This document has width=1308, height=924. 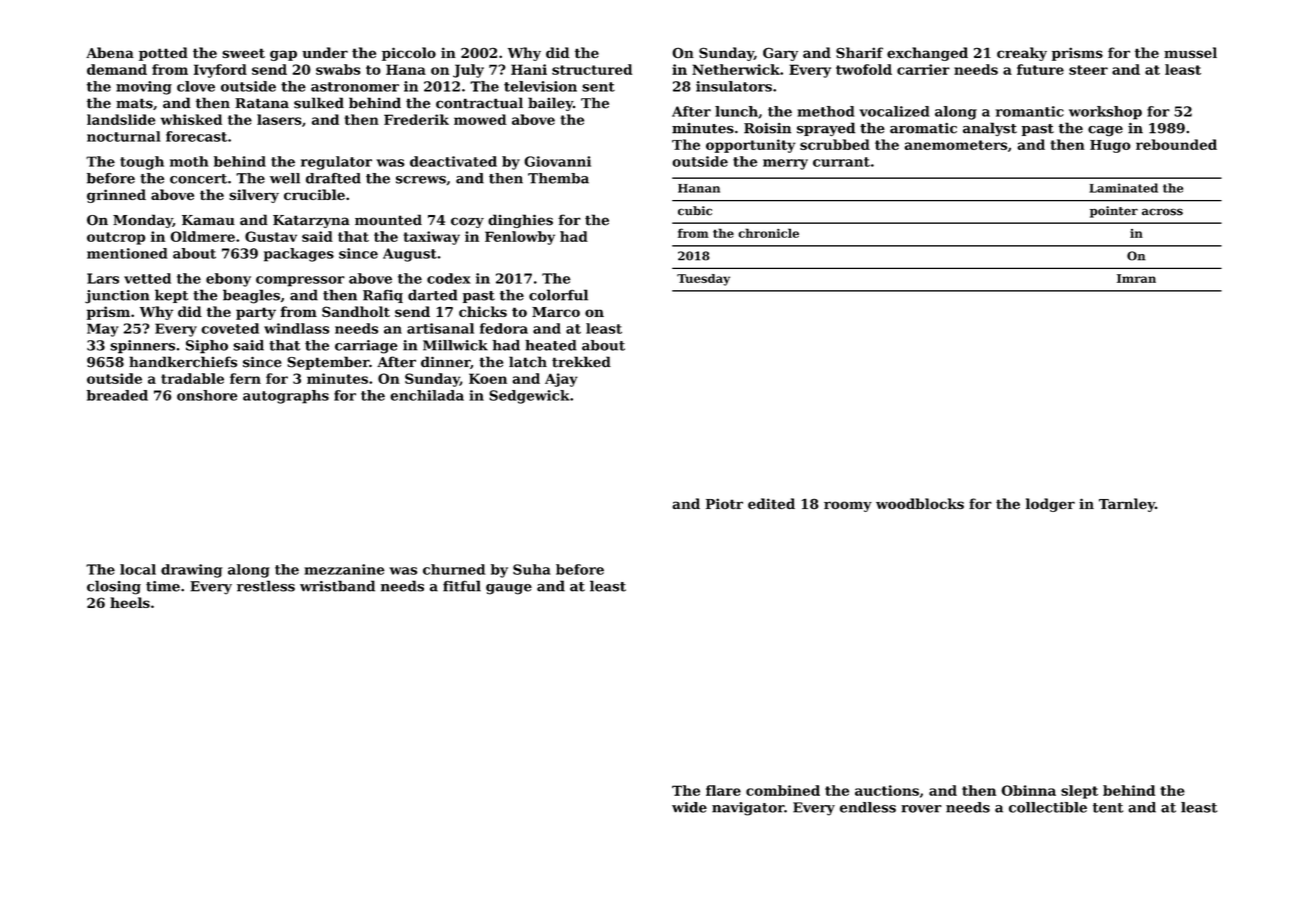 I want to click on slept, so click(x=1079, y=792).
